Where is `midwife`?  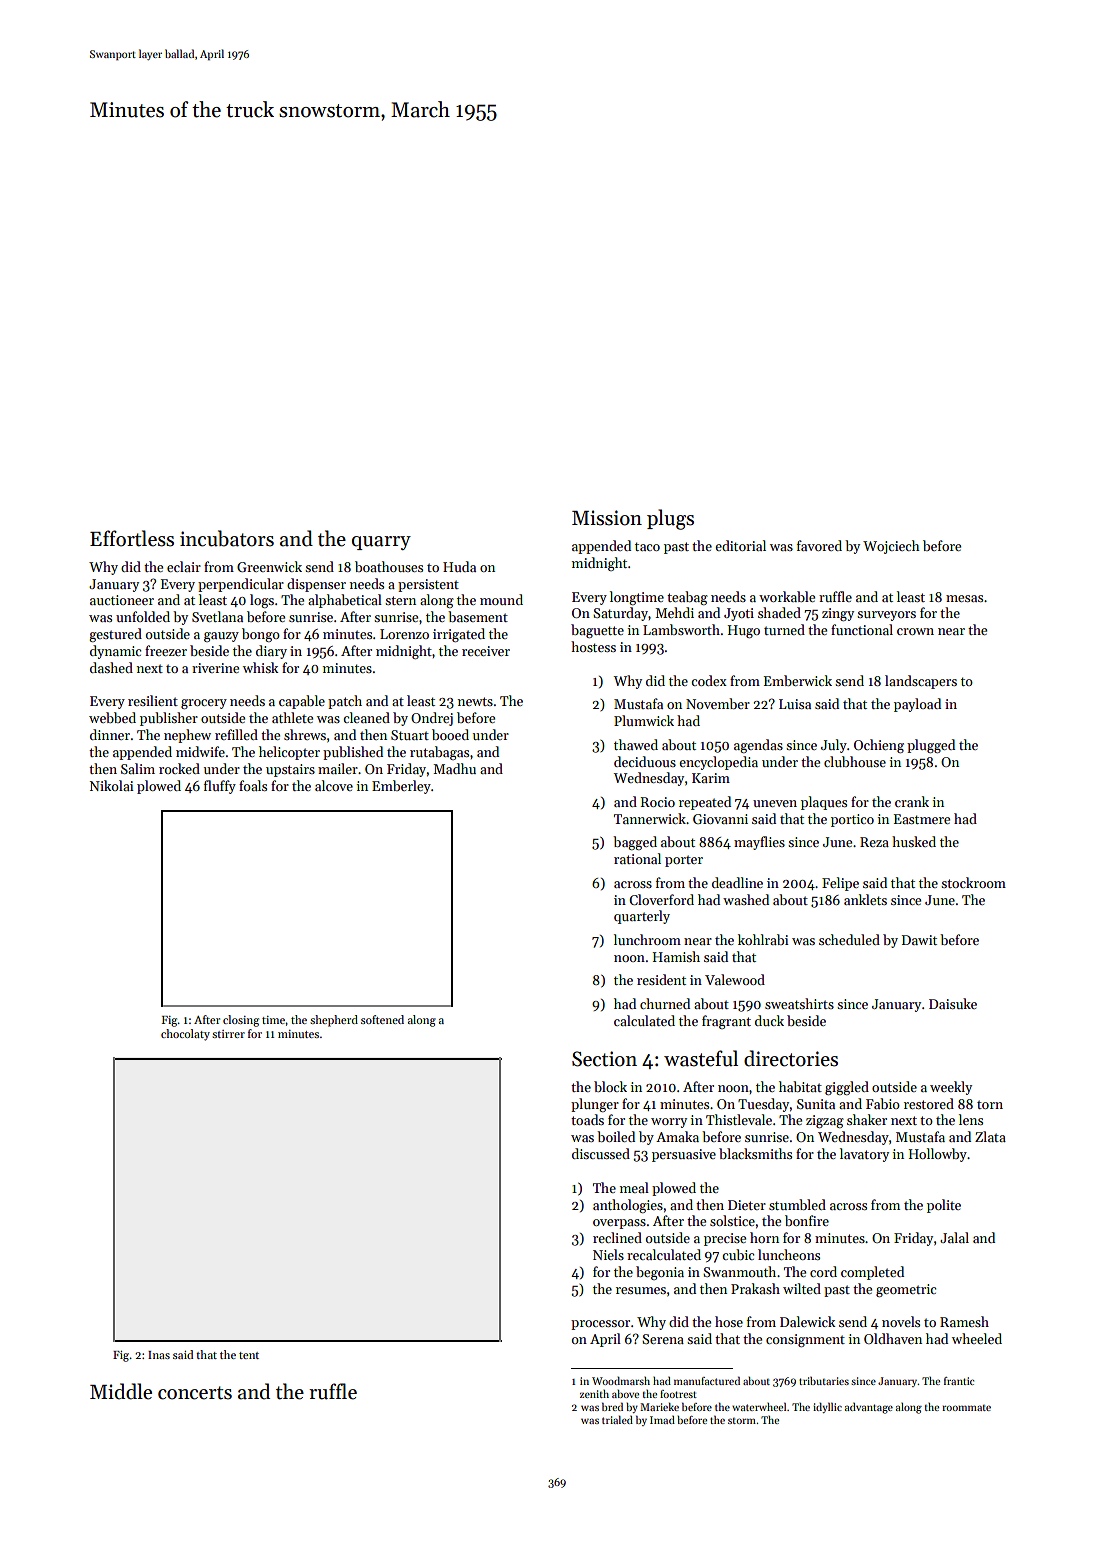
midwife is located at coordinates (200, 751).
